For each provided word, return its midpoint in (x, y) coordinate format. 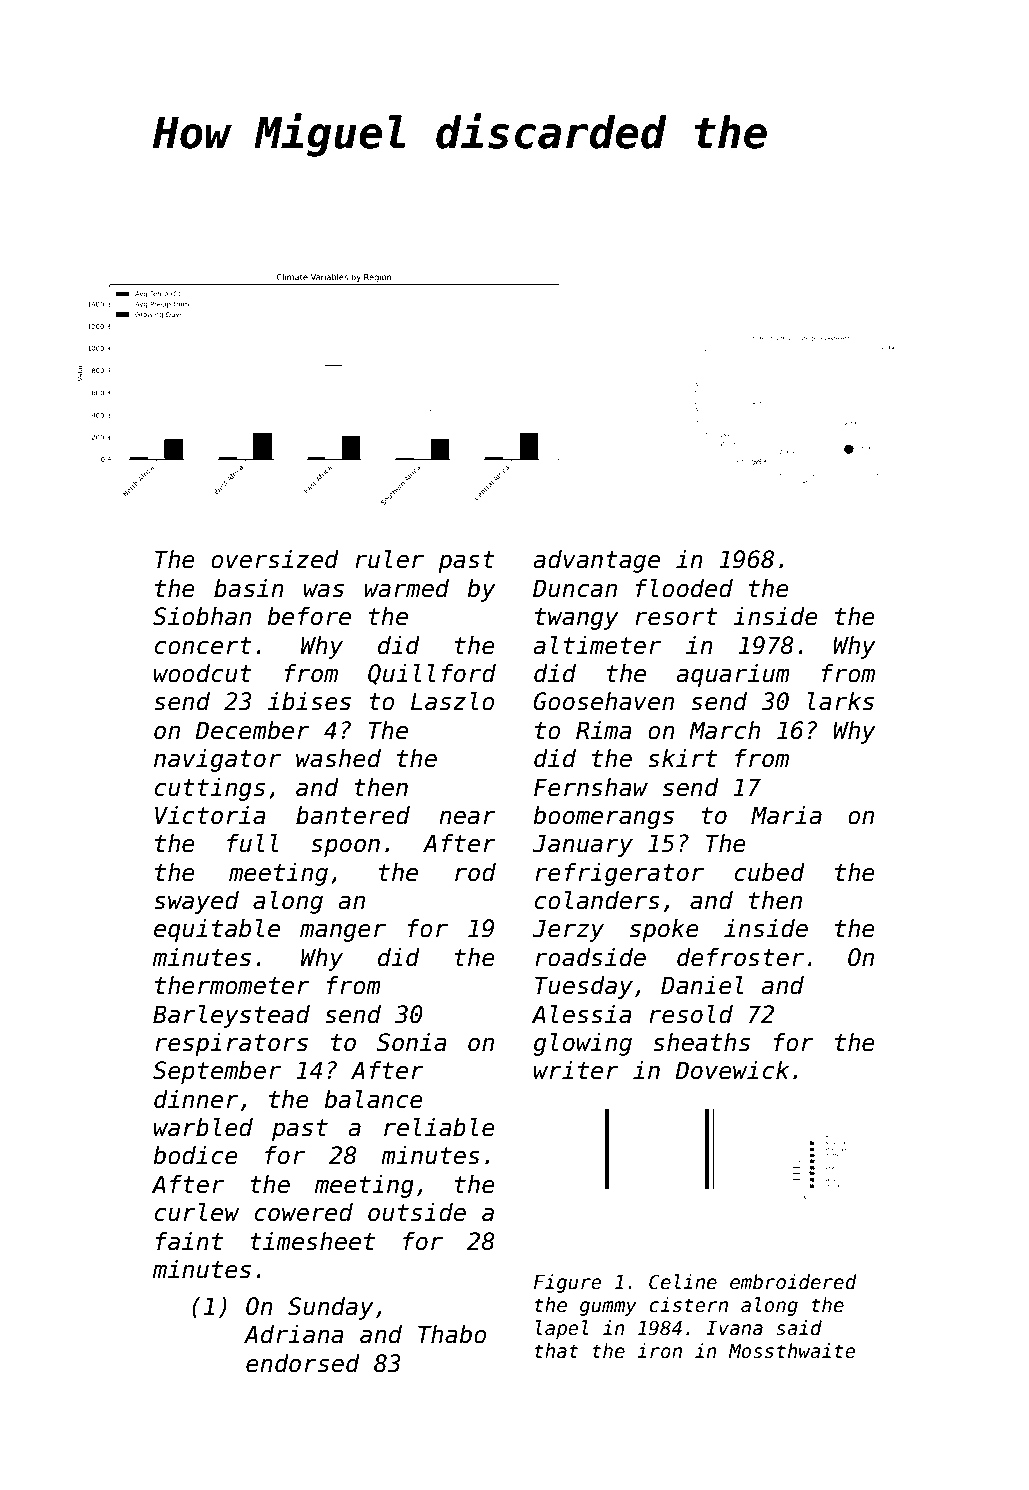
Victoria (210, 815)
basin (249, 588)
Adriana (294, 1334)
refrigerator (619, 874)
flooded (684, 588)
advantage (597, 561)
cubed (769, 872)
